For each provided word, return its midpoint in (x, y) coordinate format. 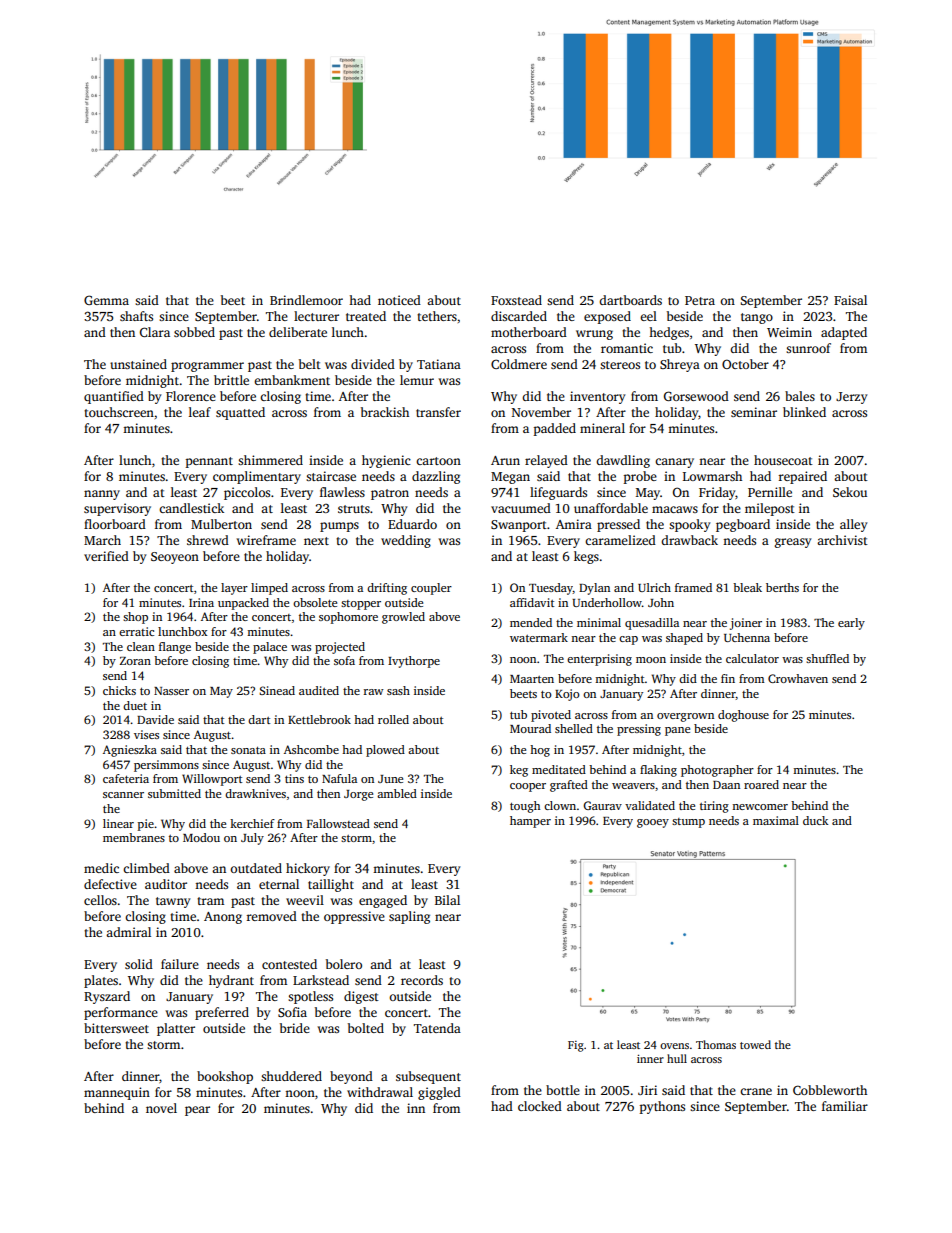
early (851, 624)
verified (106, 556)
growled (403, 618)
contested (289, 964)
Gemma (106, 300)
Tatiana (439, 364)
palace (270, 648)
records (422, 980)
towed (755, 1044)
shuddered (291, 1076)
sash (398, 690)
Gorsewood (696, 396)
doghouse (743, 716)
